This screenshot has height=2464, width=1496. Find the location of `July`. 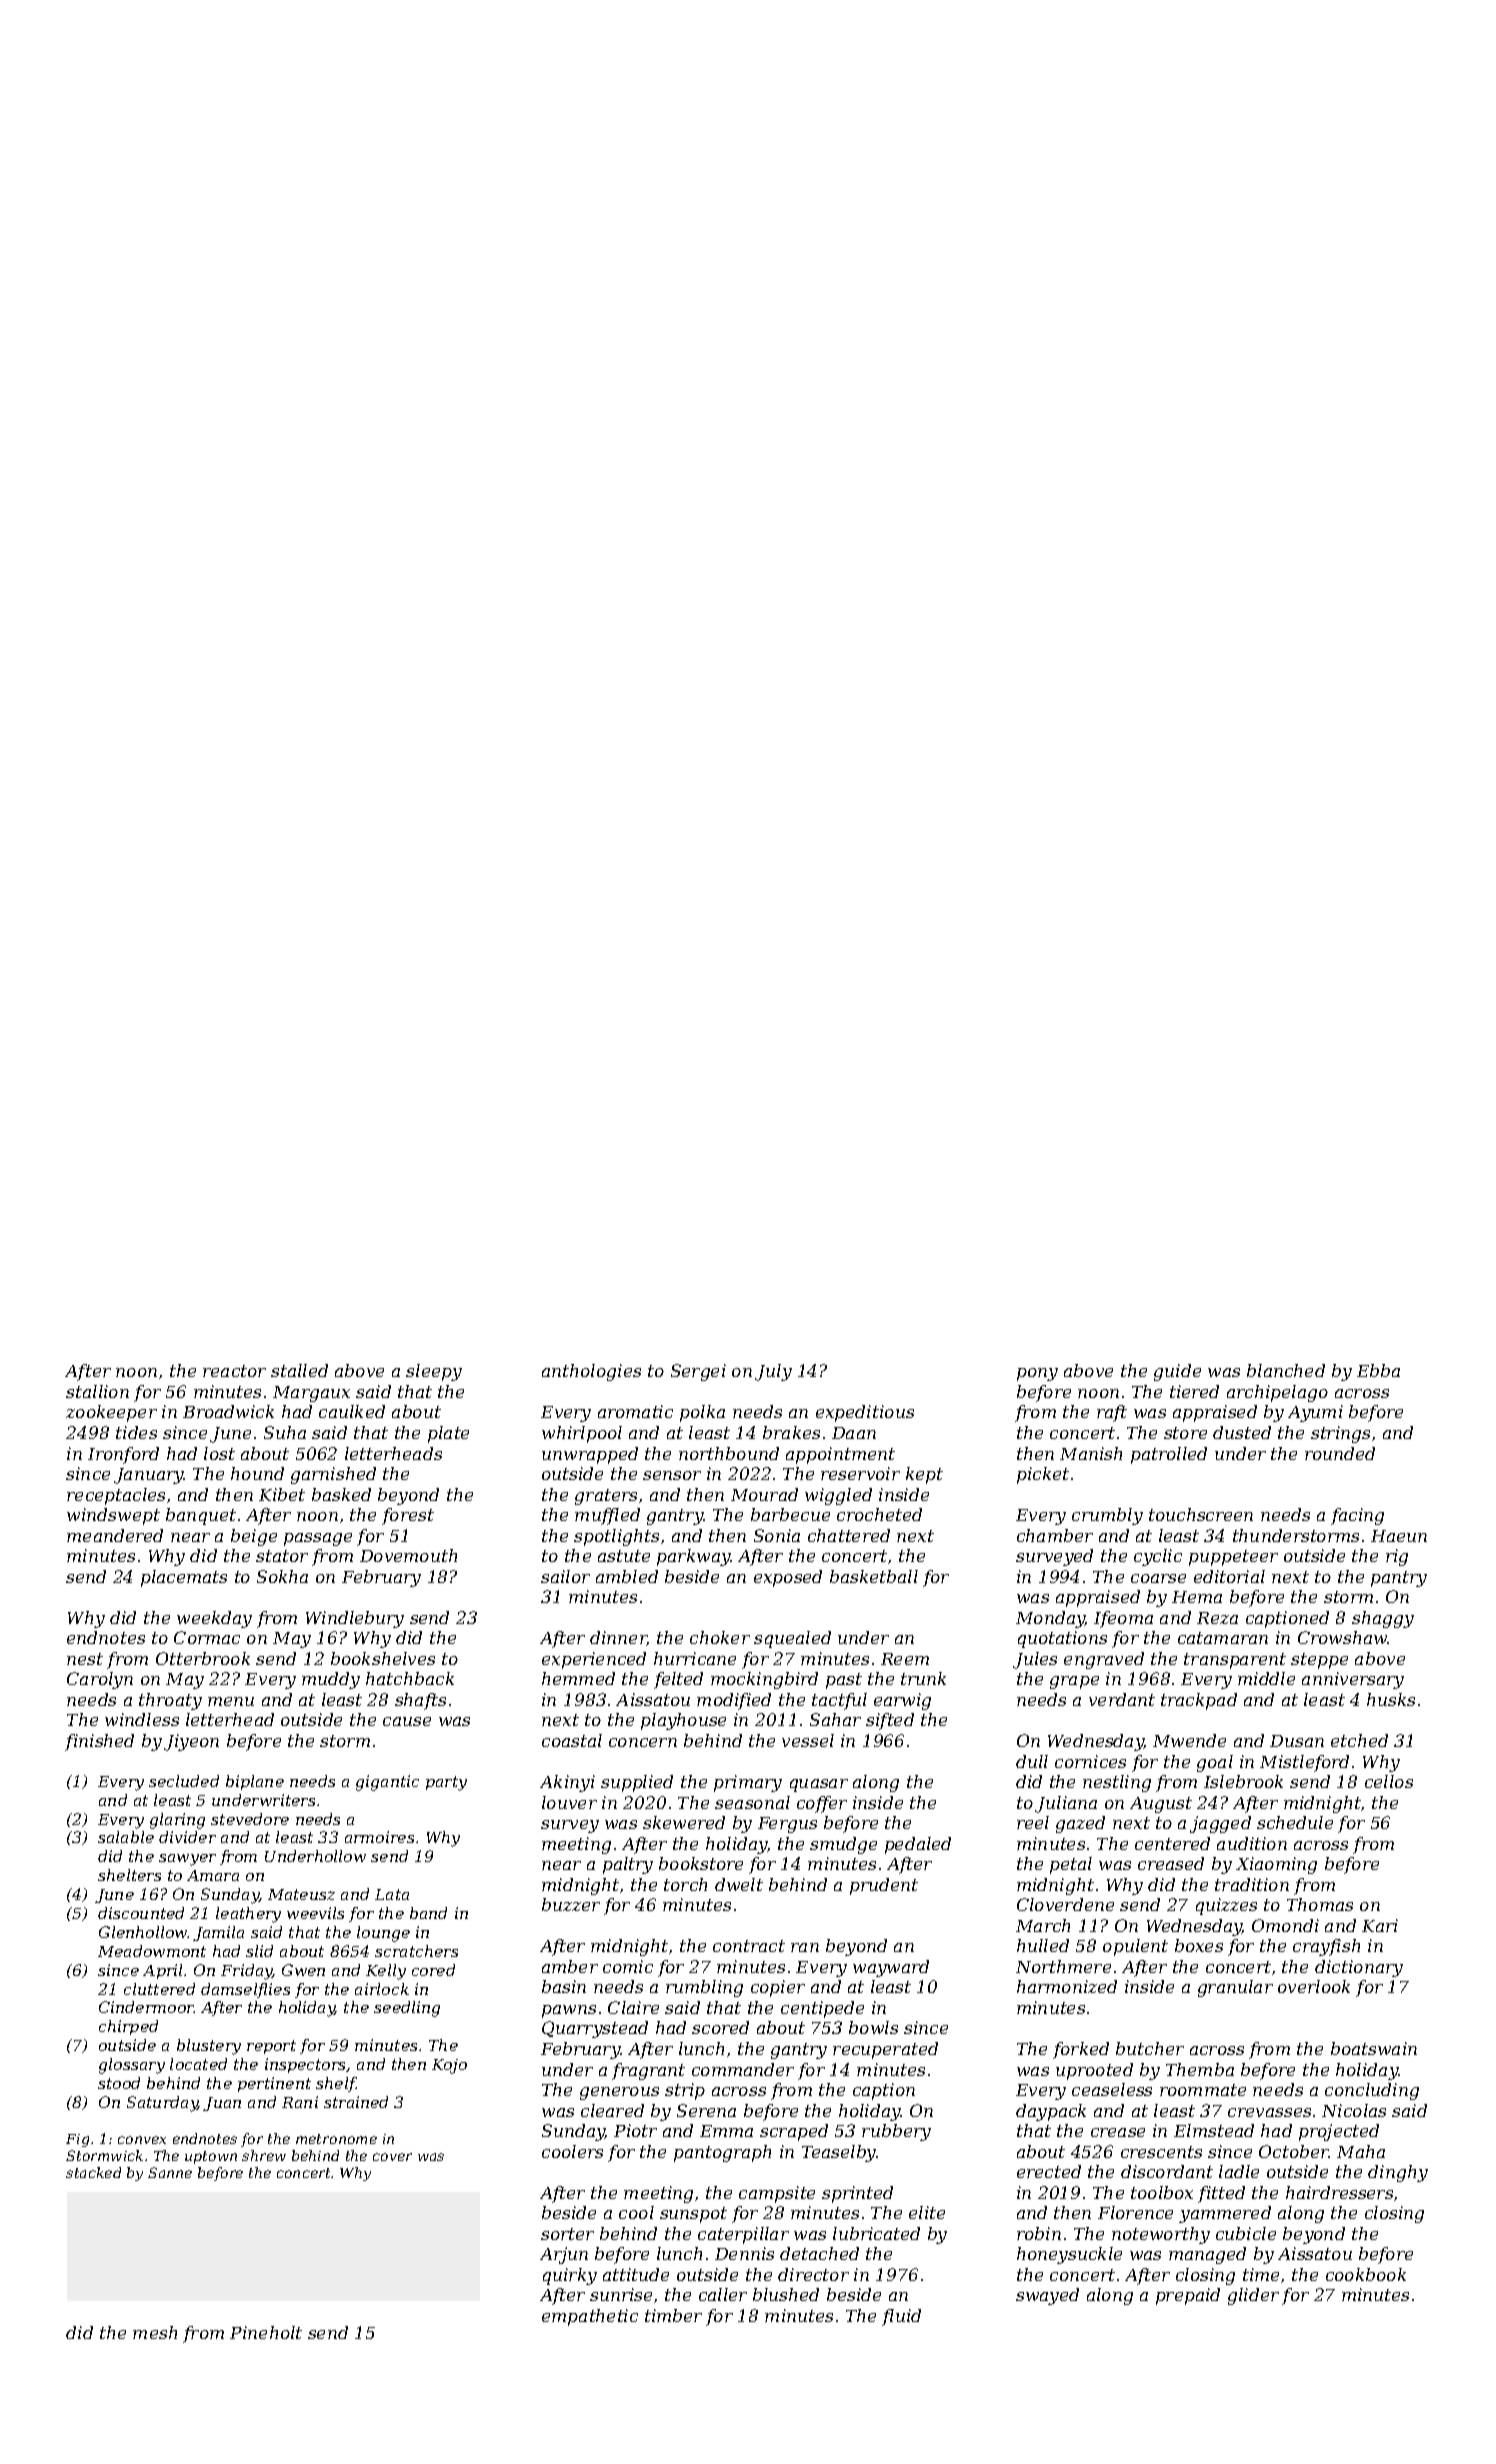

July is located at coordinates (773, 1372).
